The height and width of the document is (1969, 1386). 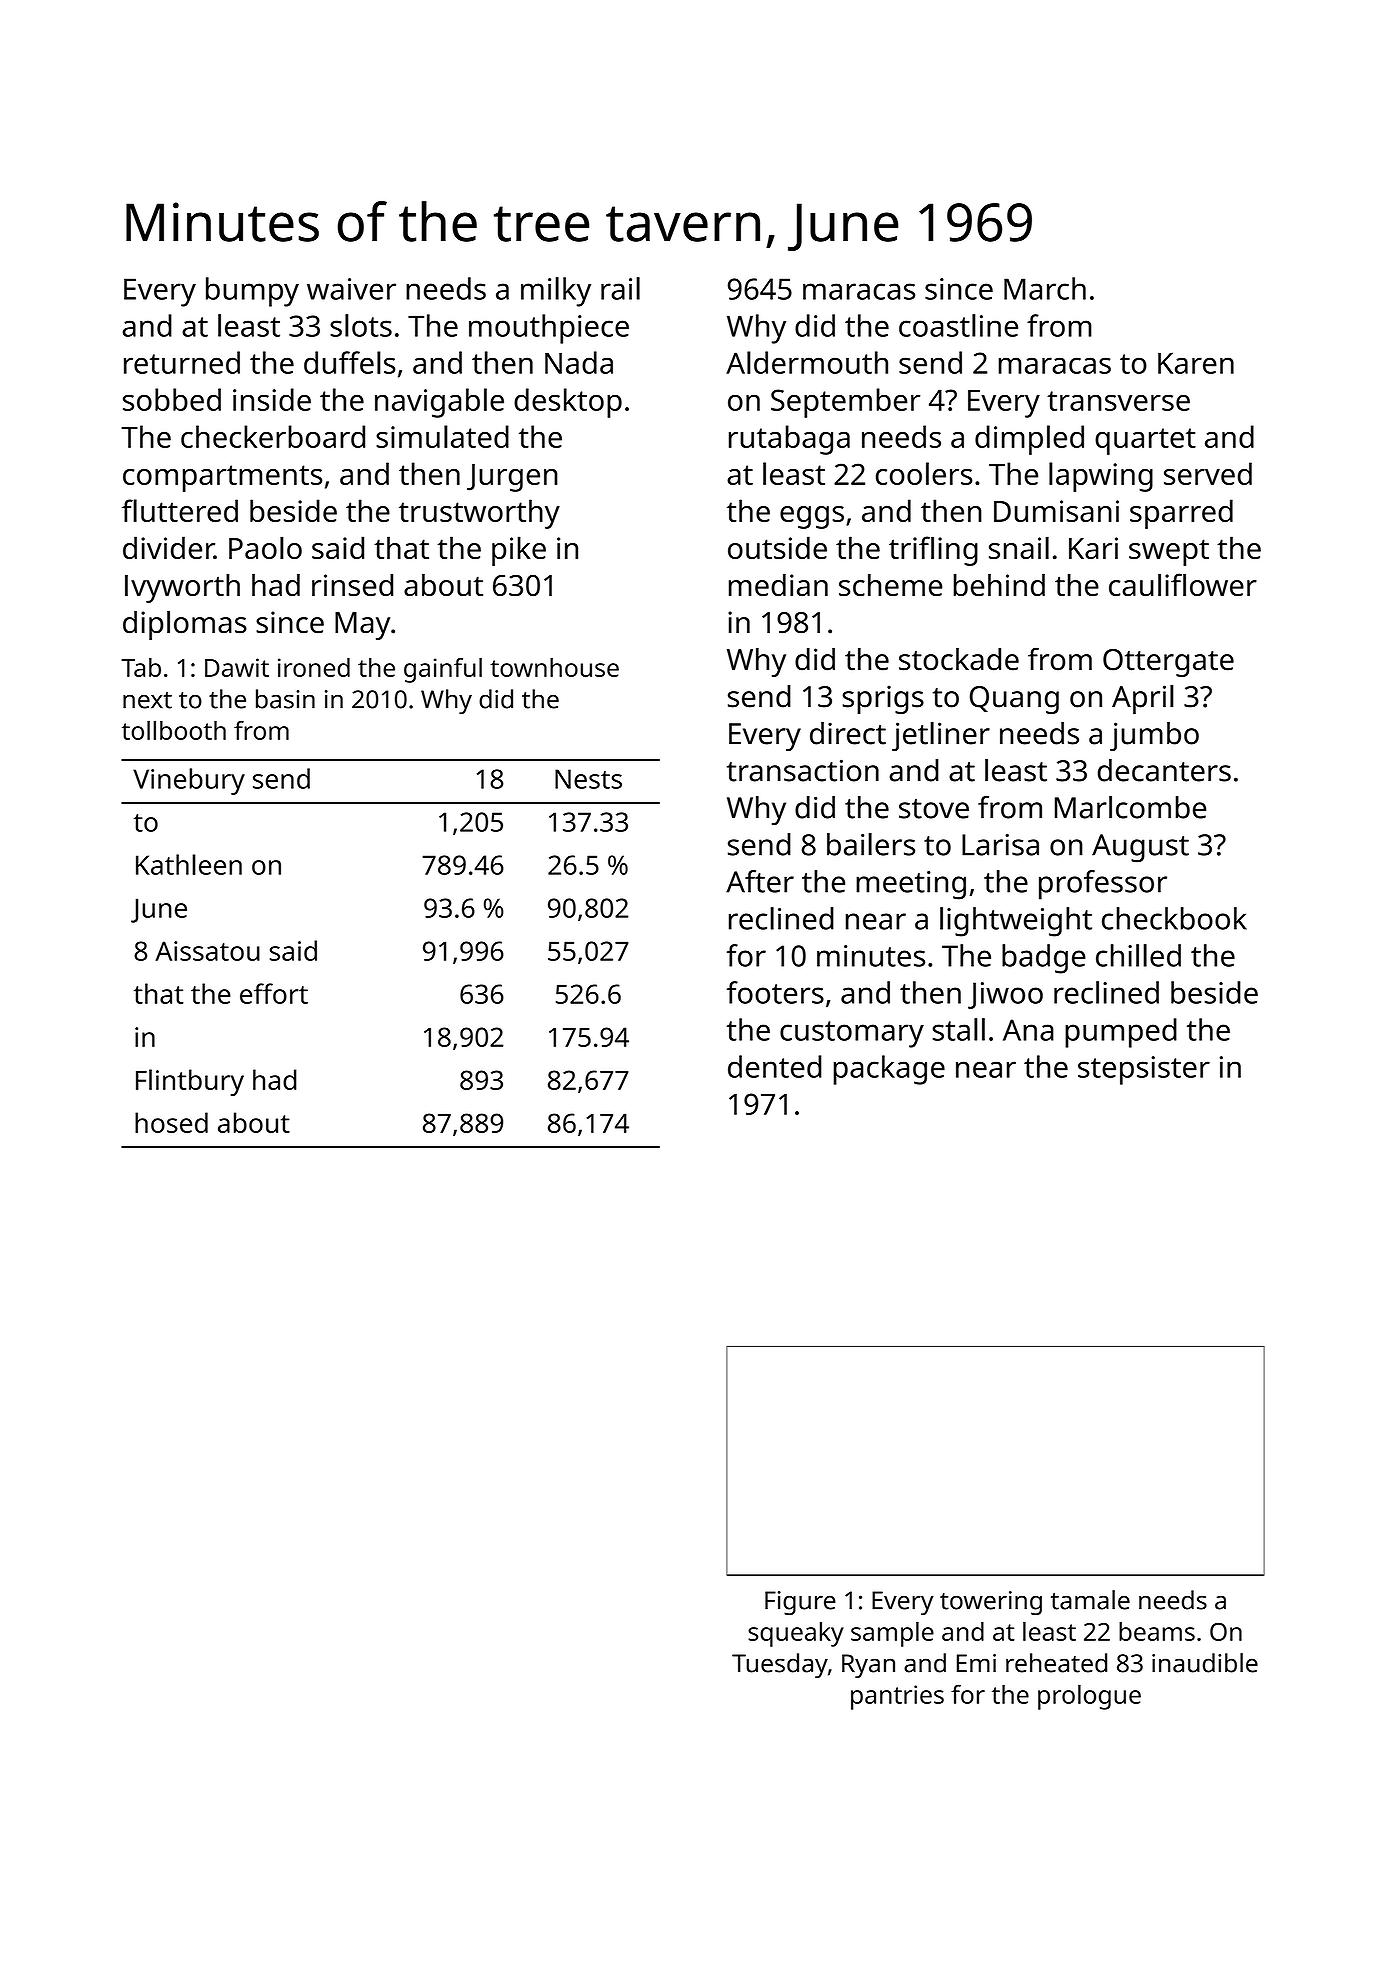 What do you see at coordinates (976, 1663) in the document?
I see `Emi` at bounding box center [976, 1663].
